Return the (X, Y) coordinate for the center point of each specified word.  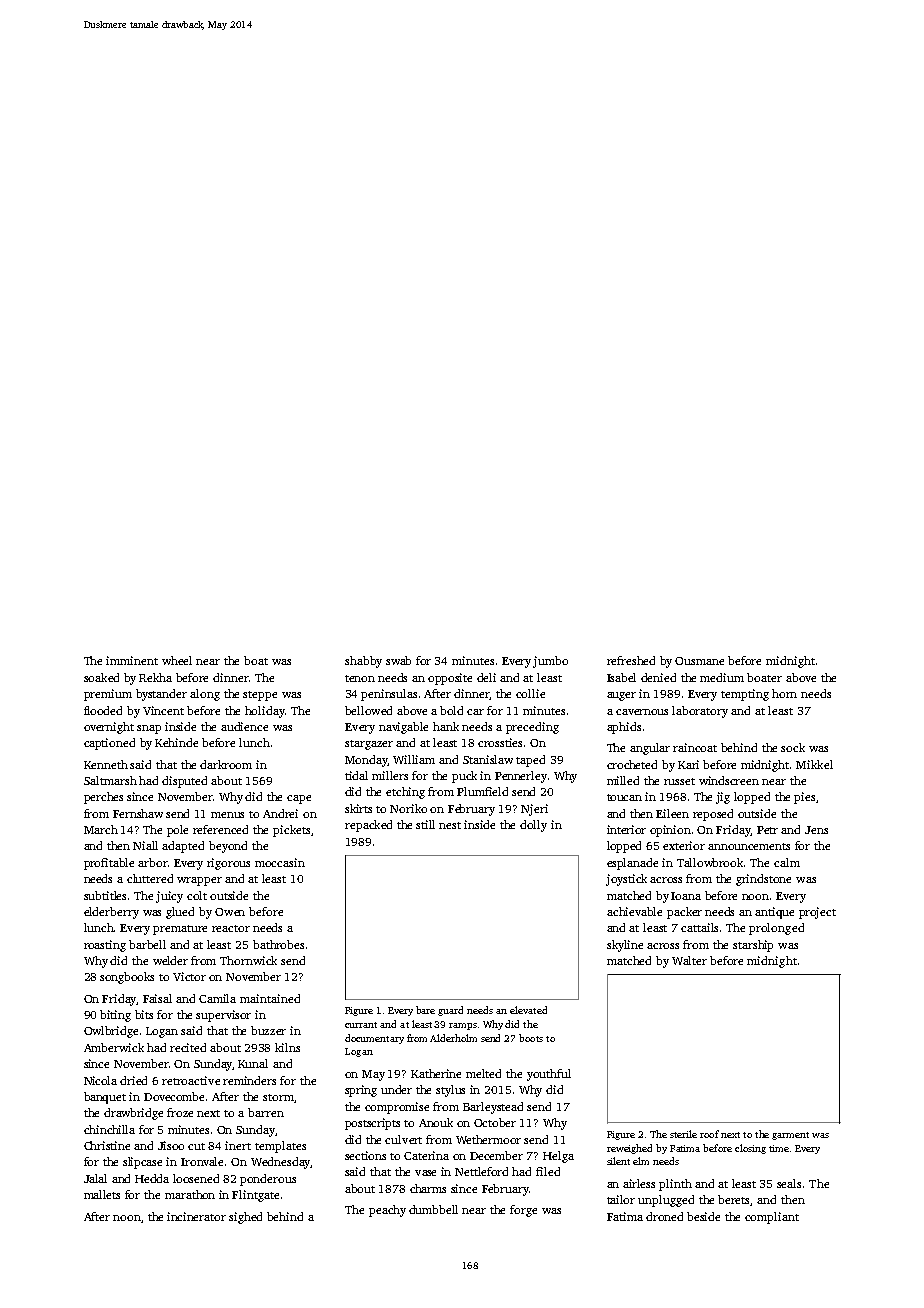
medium (722, 677)
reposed (713, 815)
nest (450, 825)
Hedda (152, 1178)
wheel (177, 660)
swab (398, 660)
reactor (231, 928)
